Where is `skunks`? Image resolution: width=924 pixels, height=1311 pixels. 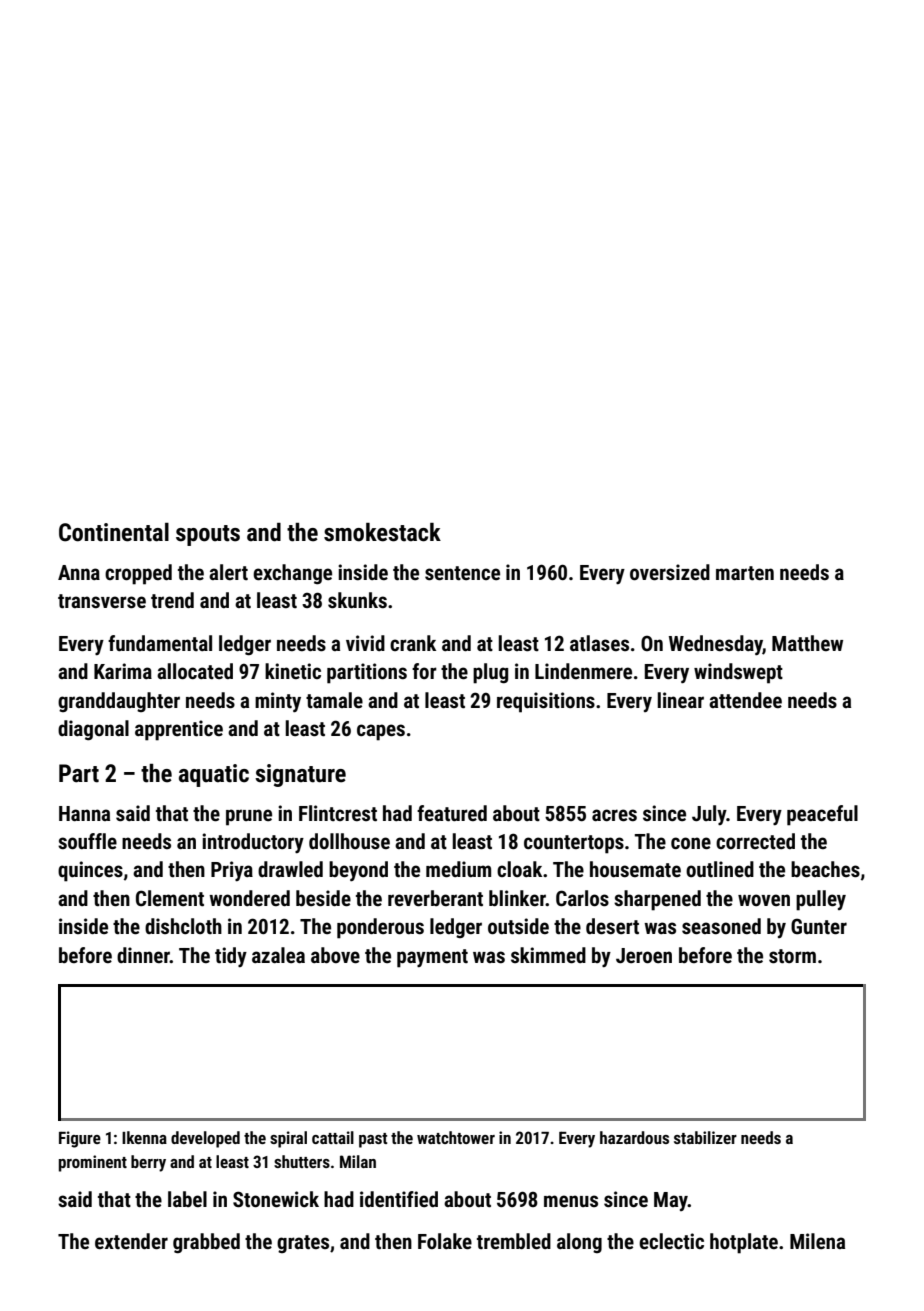
skunks is located at coordinates (357, 600).
